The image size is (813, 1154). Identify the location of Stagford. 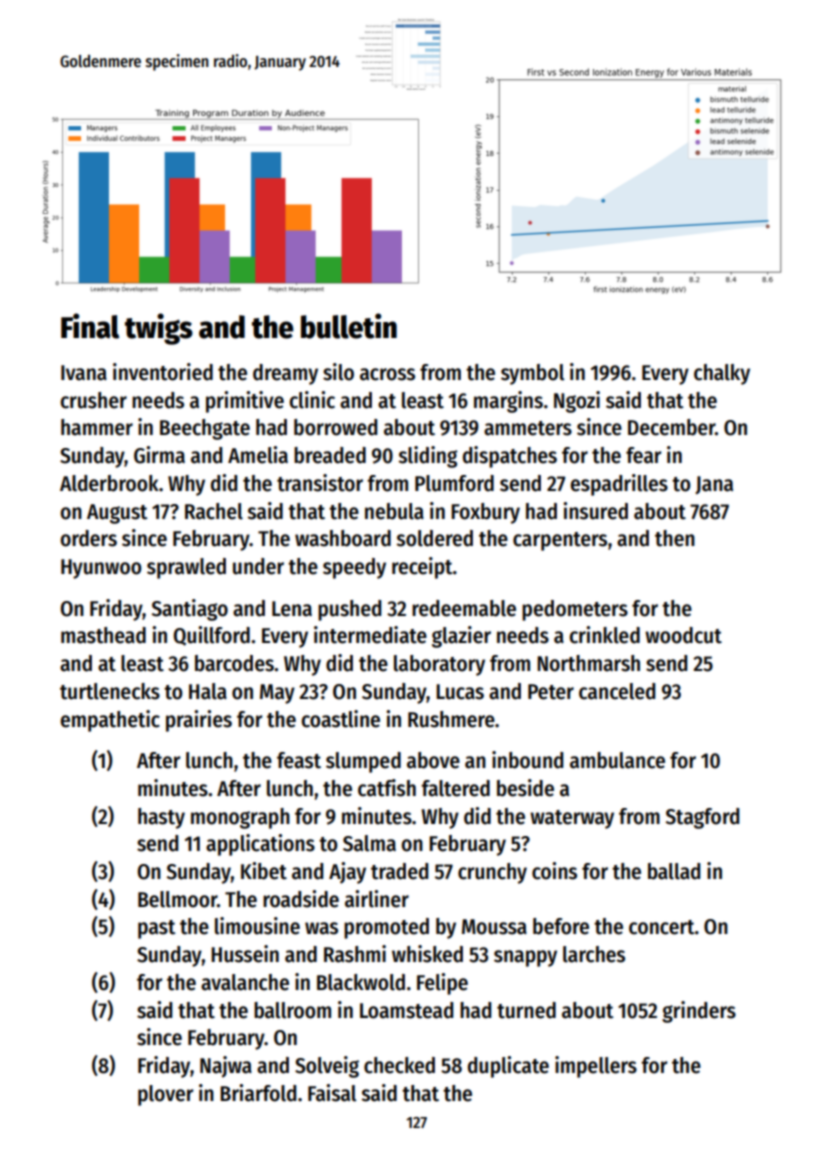
(702, 818).
